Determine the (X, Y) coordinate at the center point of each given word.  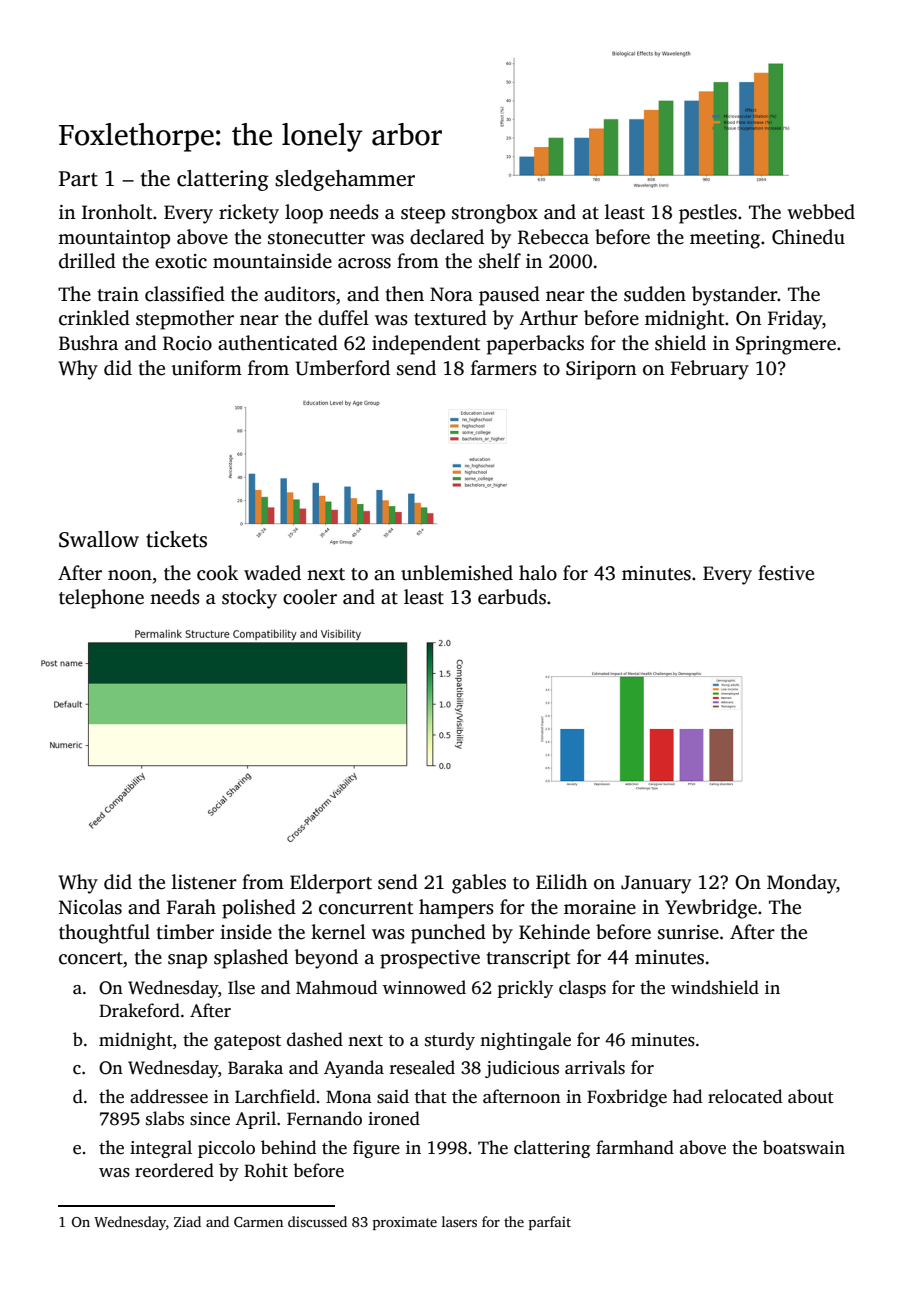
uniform (207, 368)
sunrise (688, 932)
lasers (459, 1221)
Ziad (187, 1221)
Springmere (786, 345)
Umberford (342, 368)
